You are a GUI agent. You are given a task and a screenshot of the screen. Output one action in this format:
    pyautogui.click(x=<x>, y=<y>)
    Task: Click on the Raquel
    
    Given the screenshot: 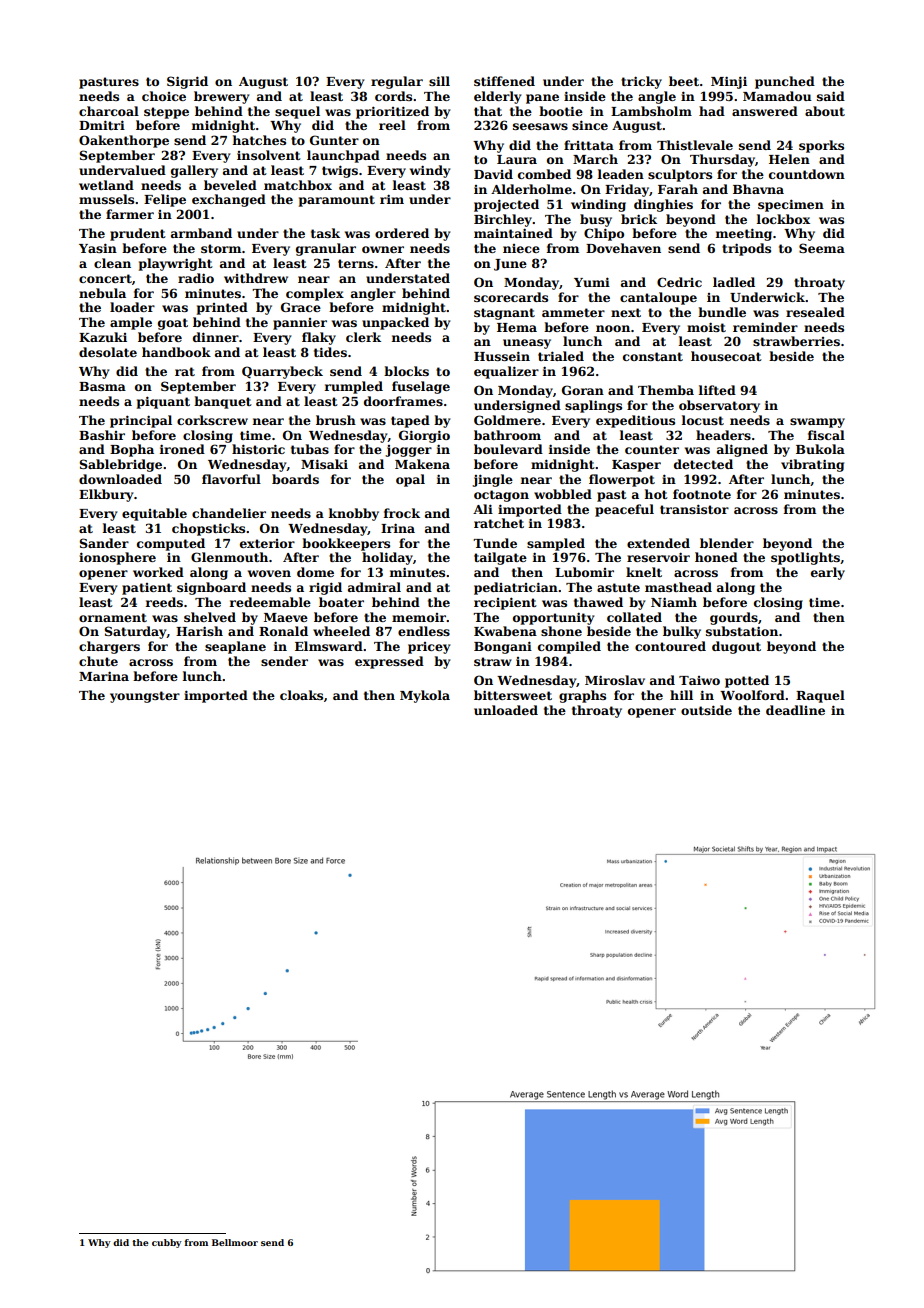 What is the action you would take?
    pyautogui.click(x=820, y=696)
